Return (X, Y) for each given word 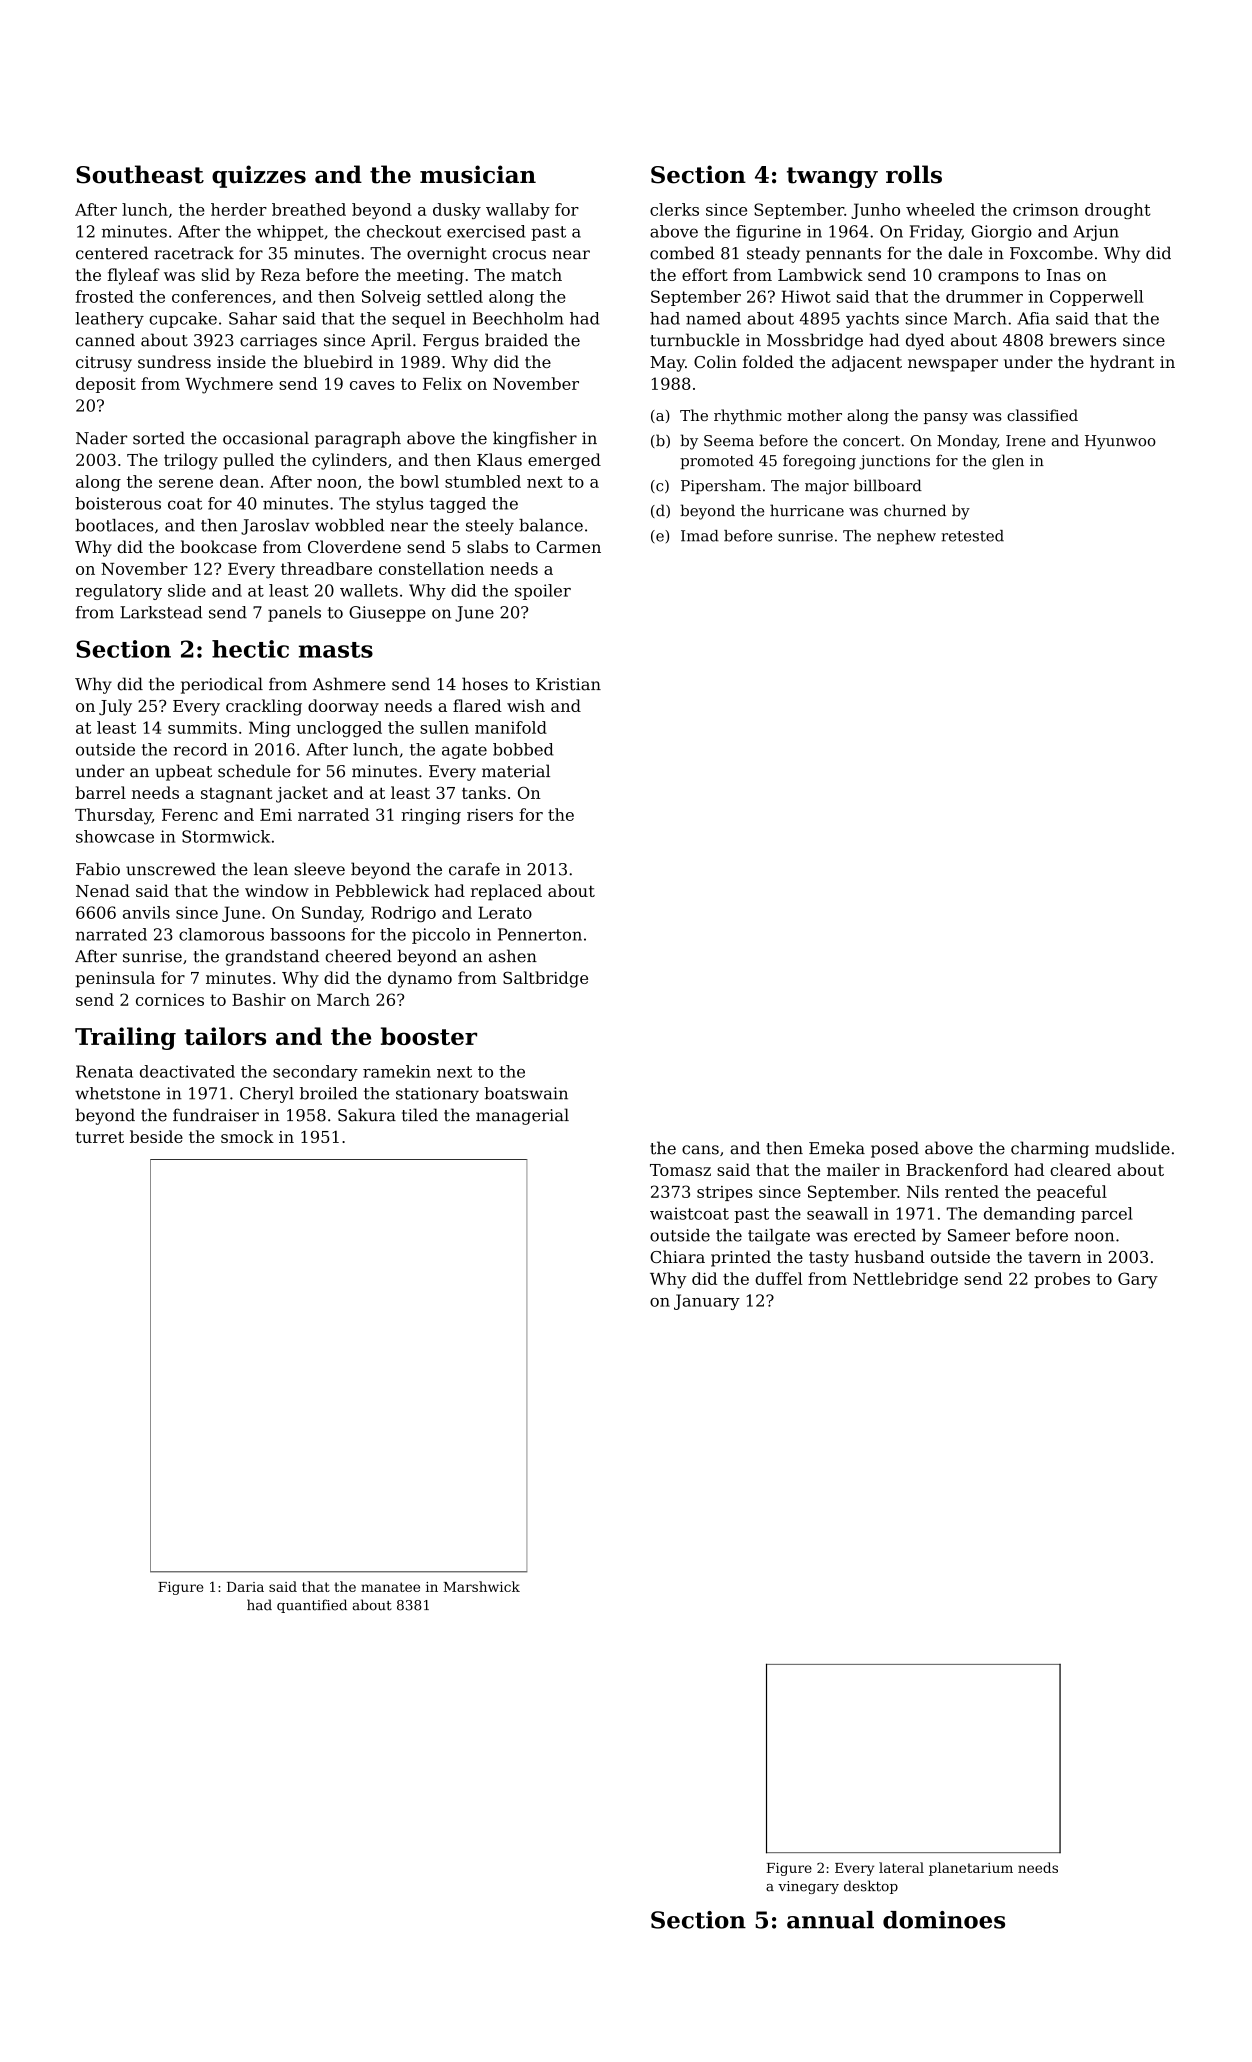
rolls (914, 174)
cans (700, 1150)
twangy (832, 177)
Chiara (677, 1256)
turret (99, 1137)
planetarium (971, 1869)
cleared (1080, 1169)
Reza (280, 275)
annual (830, 1920)
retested (972, 536)
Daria (245, 1587)
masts (336, 650)
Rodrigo (403, 914)
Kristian (568, 684)
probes (1062, 1280)
